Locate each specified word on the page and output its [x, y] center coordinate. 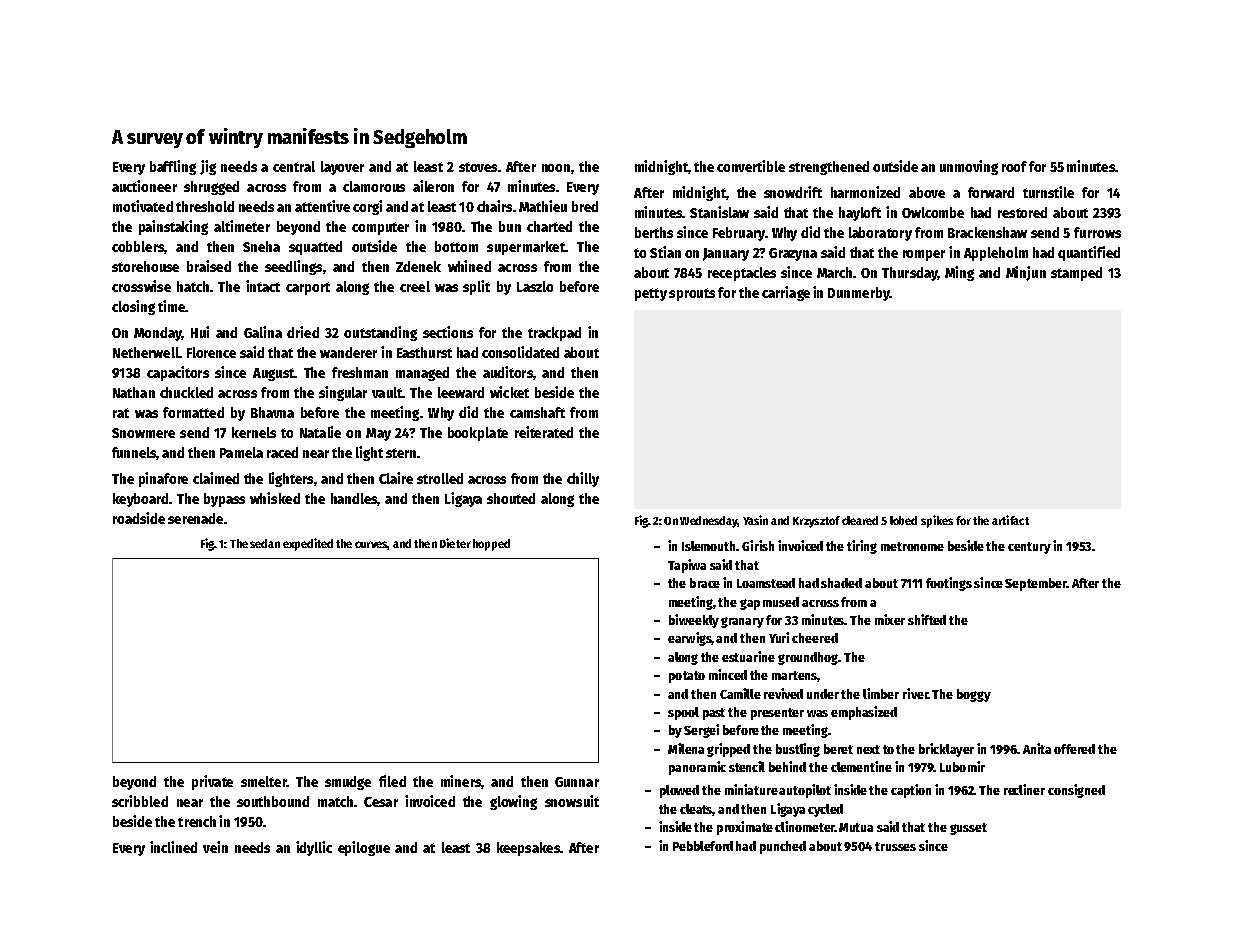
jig [208, 167]
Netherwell [146, 352]
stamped [1076, 274]
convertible [751, 166]
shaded [841, 583]
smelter [264, 781]
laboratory [880, 234]
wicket [509, 392]
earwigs [690, 639]
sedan [265, 543]
